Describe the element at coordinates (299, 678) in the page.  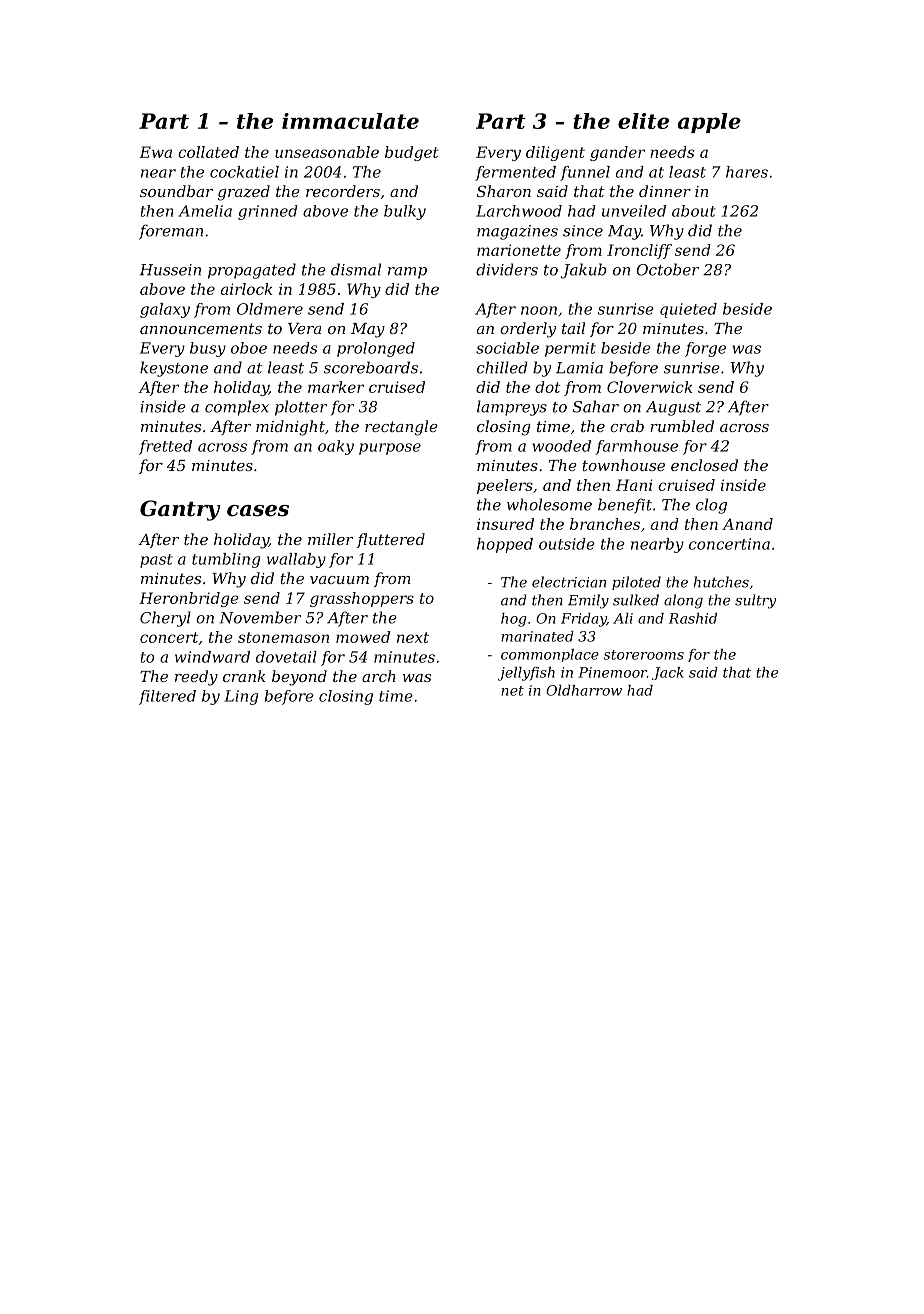
I see `beyond` at that location.
